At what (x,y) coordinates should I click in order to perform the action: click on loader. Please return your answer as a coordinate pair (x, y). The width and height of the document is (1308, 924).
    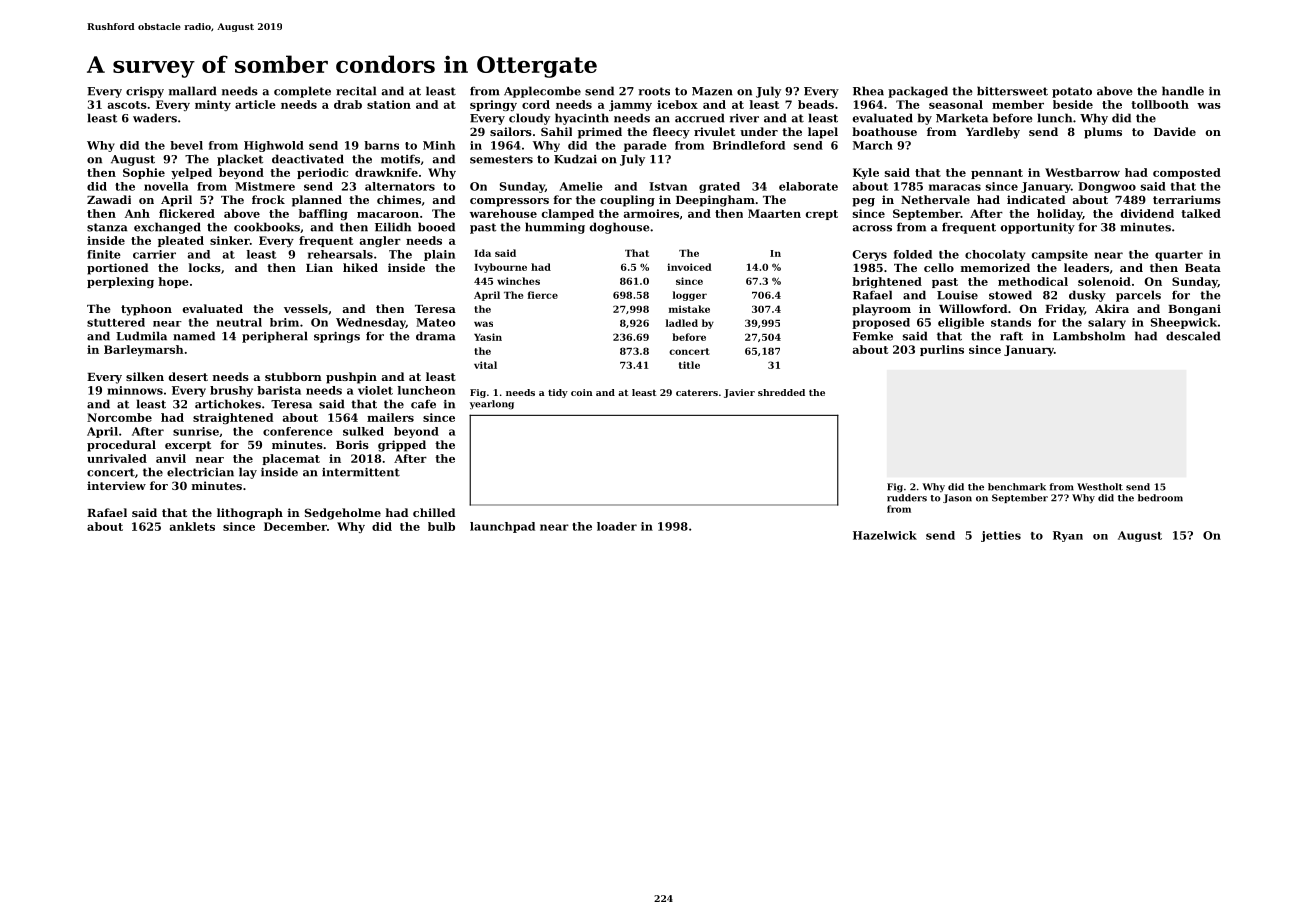
    Looking at the image, I should click on (617, 526).
